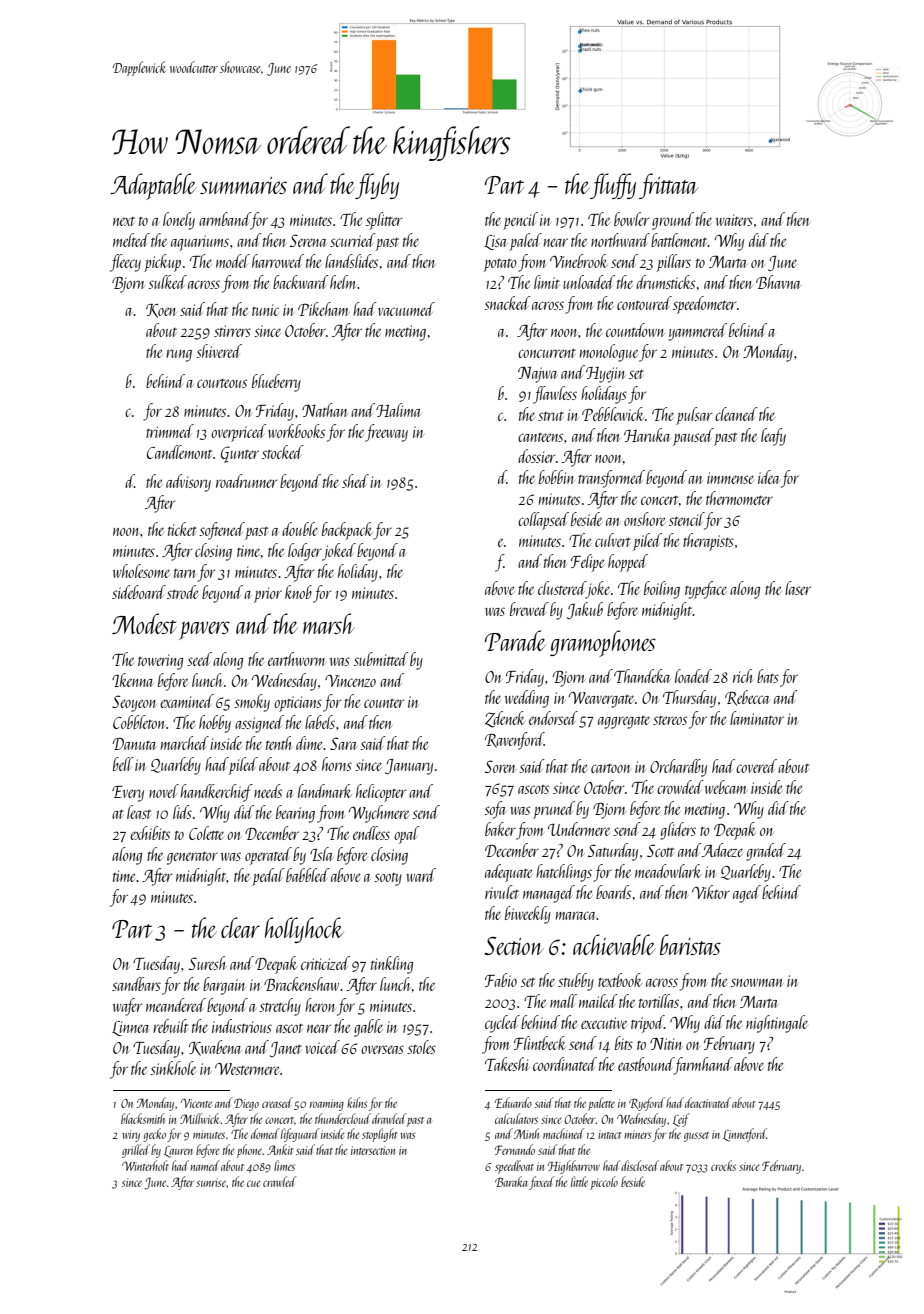 The image size is (924, 1314). What do you see at coordinates (690, 944) in the image?
I see `baristas` at bounding box center [690, 944].
